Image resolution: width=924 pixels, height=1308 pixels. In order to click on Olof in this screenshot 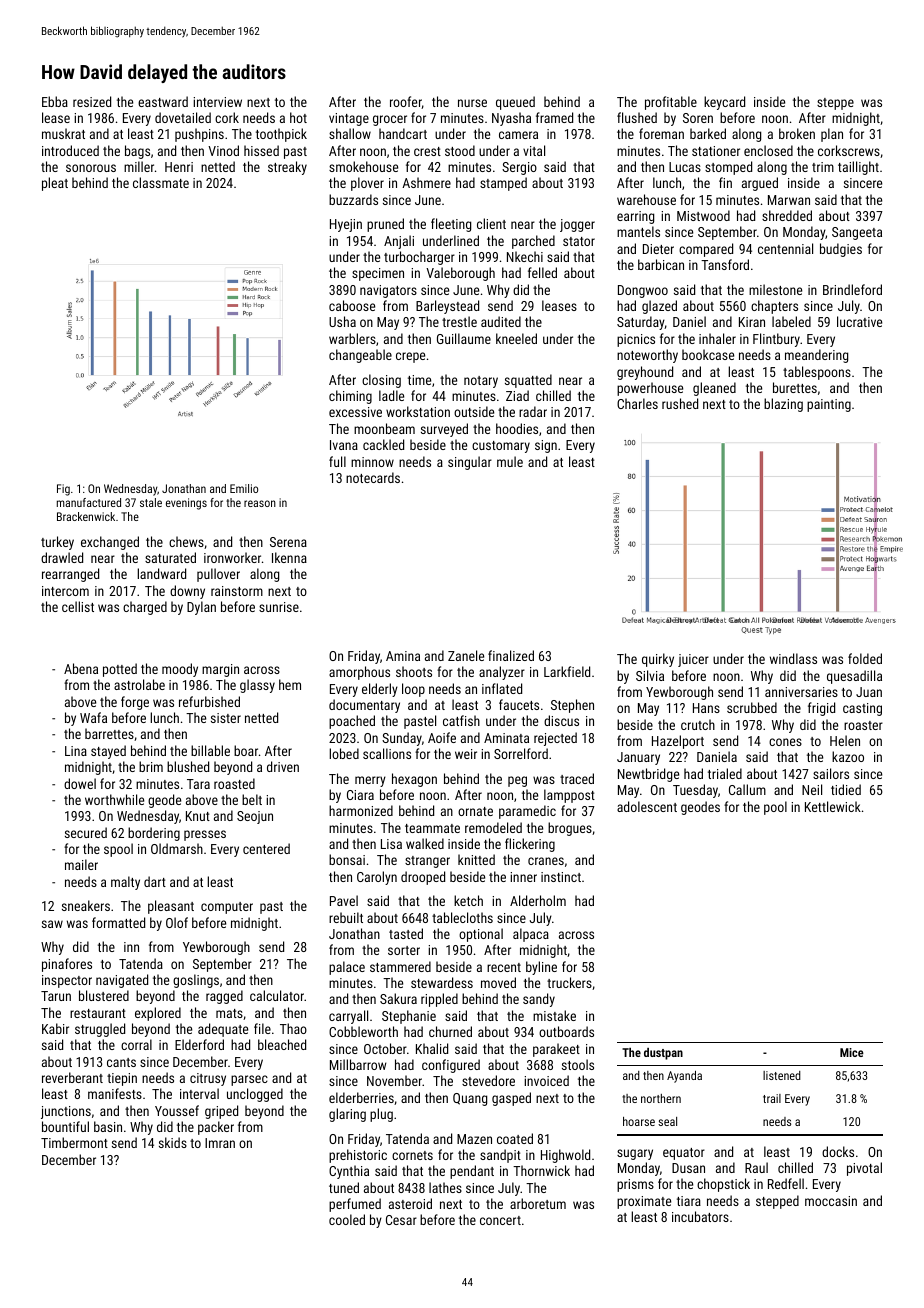, I will do `click(177, 922)`.
